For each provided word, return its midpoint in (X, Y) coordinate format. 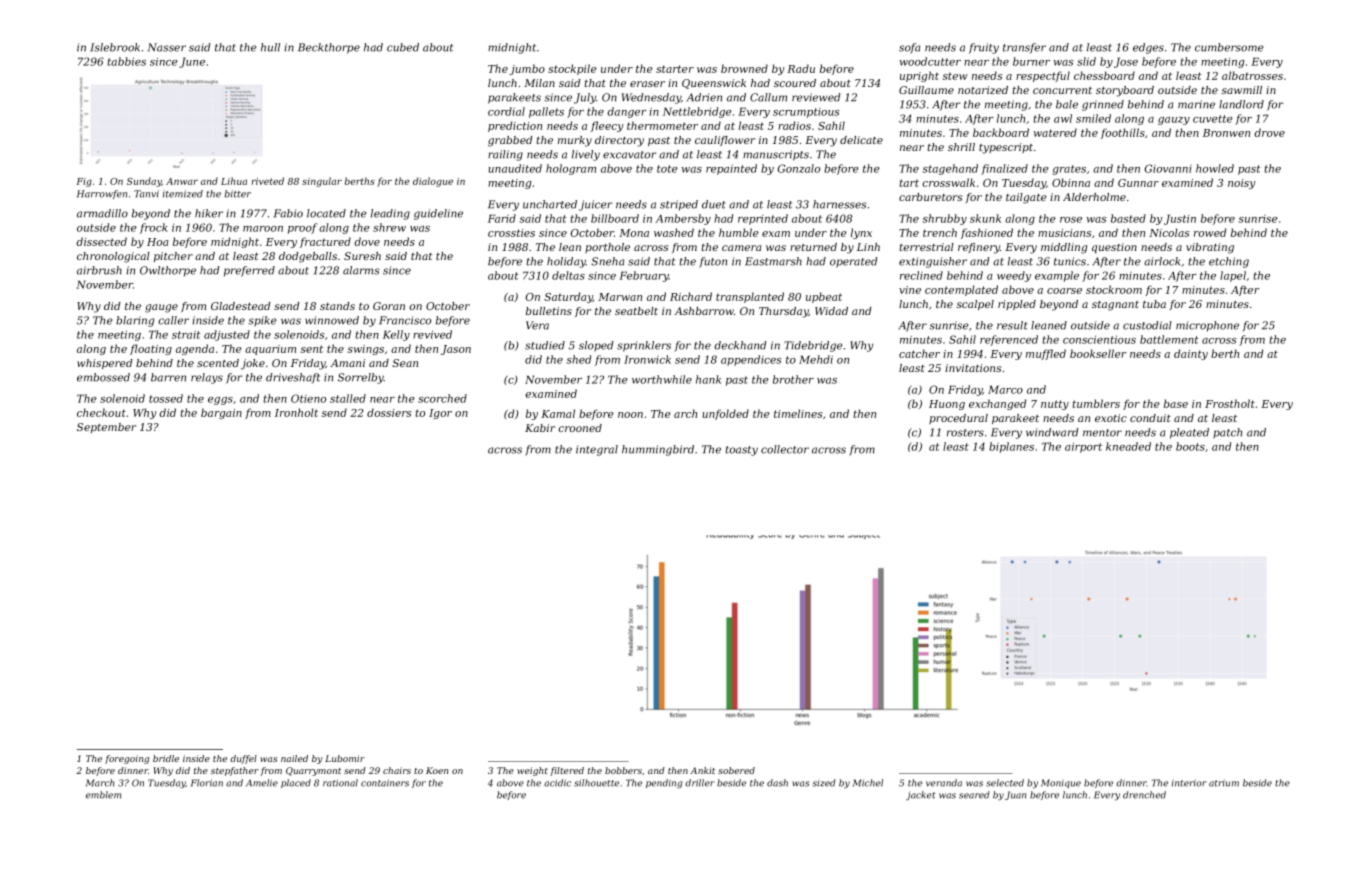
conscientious (1099, 340)
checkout (101, 412)
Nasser (167, 47)
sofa (909, 48)
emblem (103, 795)
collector (785, 449)
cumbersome (1229, 47)
